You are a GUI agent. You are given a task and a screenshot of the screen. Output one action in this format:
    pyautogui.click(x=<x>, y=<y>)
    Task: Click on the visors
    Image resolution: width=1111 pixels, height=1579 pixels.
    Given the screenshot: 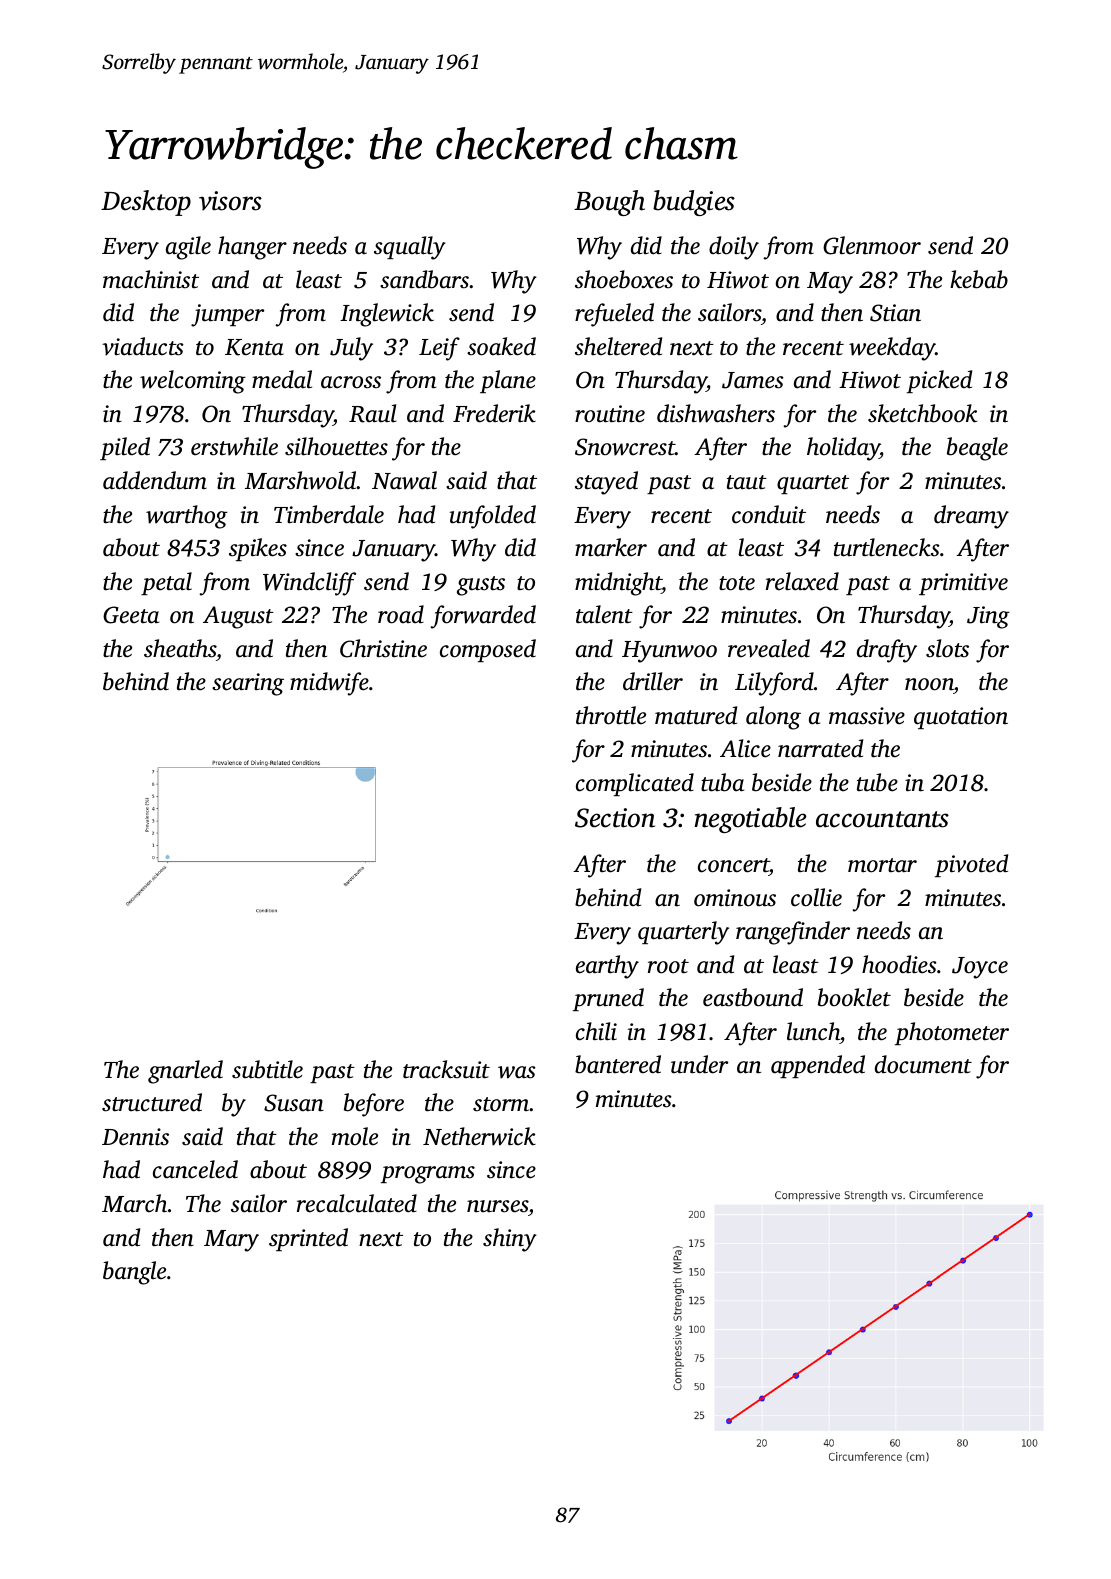 What is the action you would take?
    pyautogui.click(x=230, y=201)
